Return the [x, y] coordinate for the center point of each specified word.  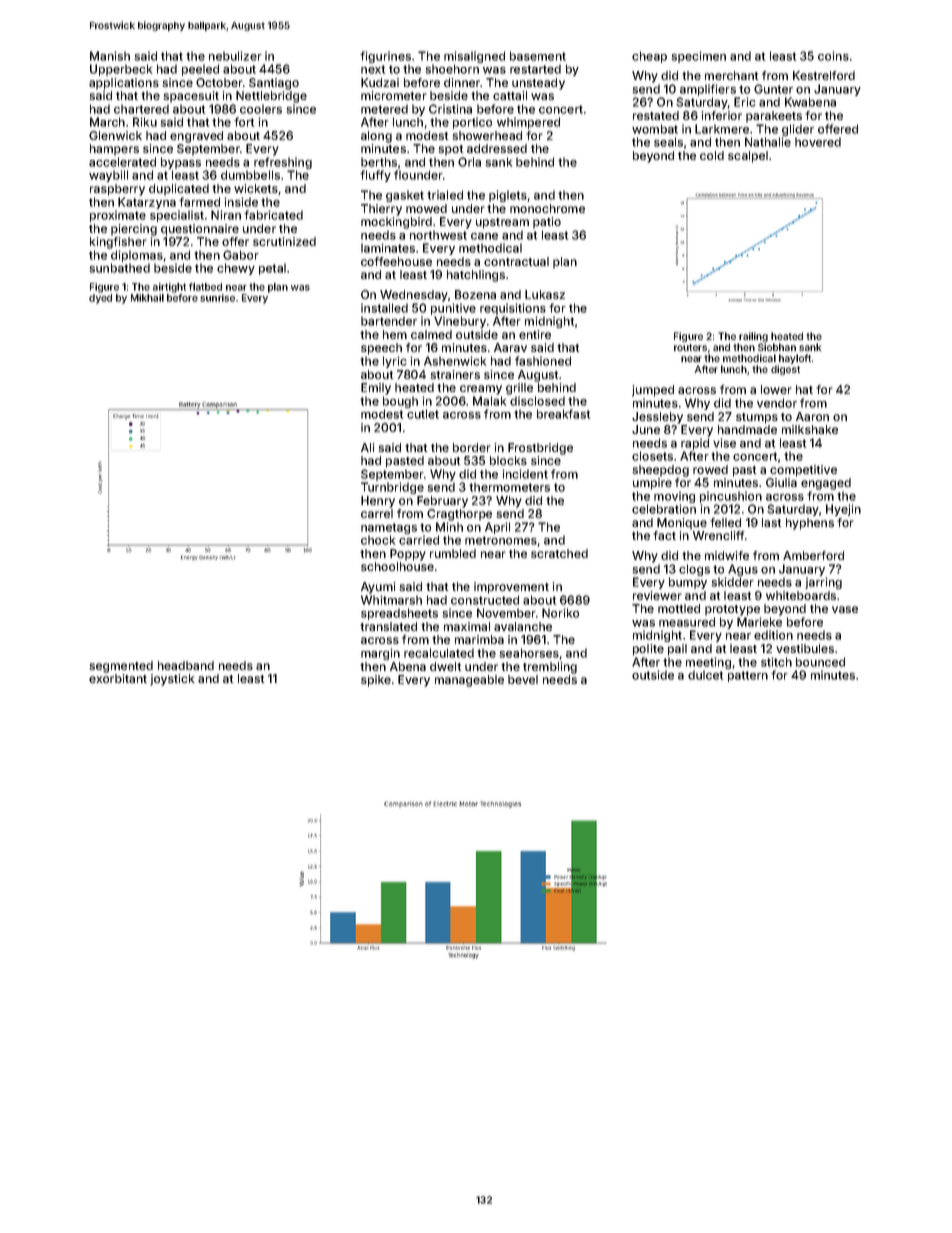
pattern [748, 676]
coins [833, 56]
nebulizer [235, 56]
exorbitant [118, 678]
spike [376, 681]
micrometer [394, 95]
